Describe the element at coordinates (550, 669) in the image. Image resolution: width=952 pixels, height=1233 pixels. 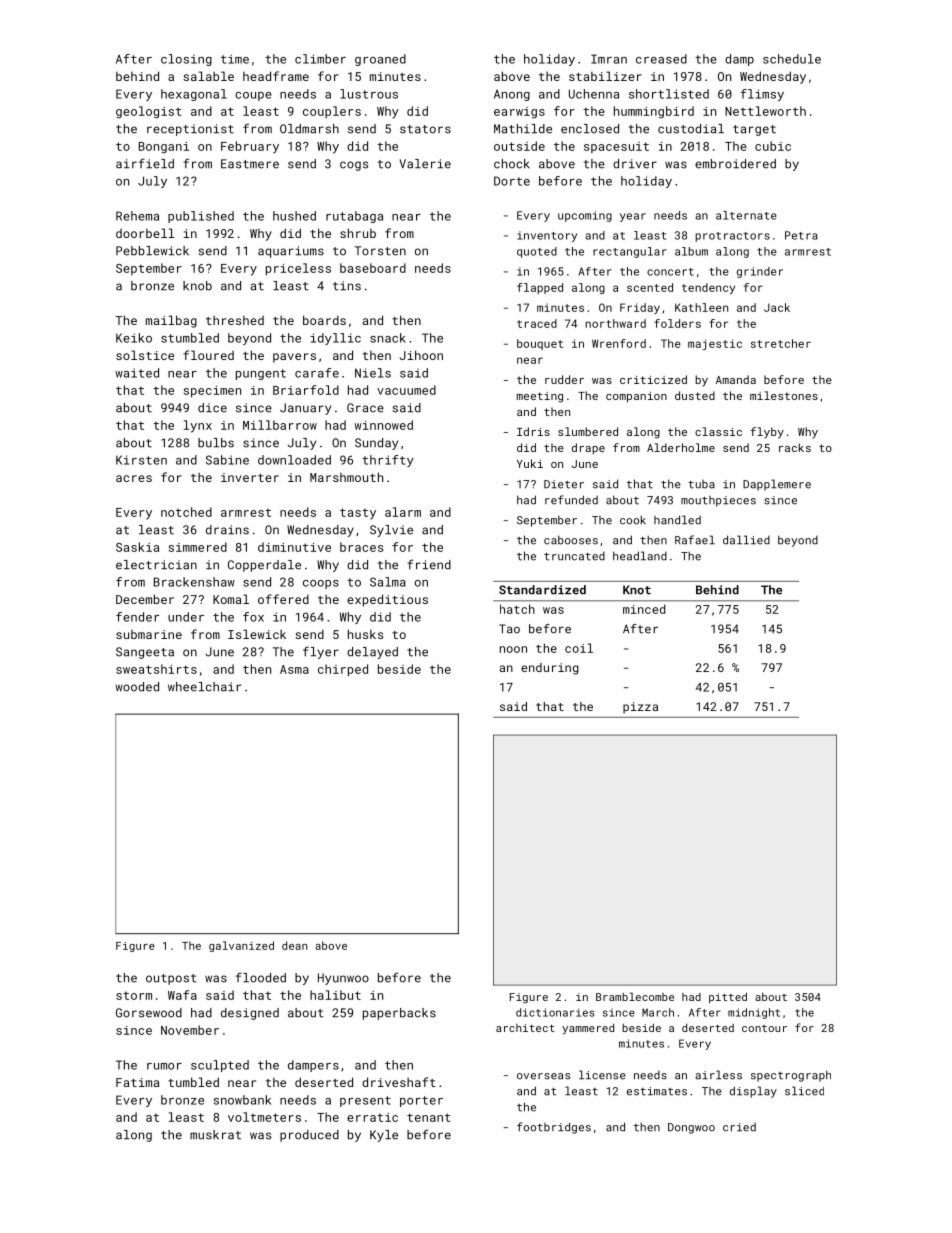
I see `enduring` at that location.
